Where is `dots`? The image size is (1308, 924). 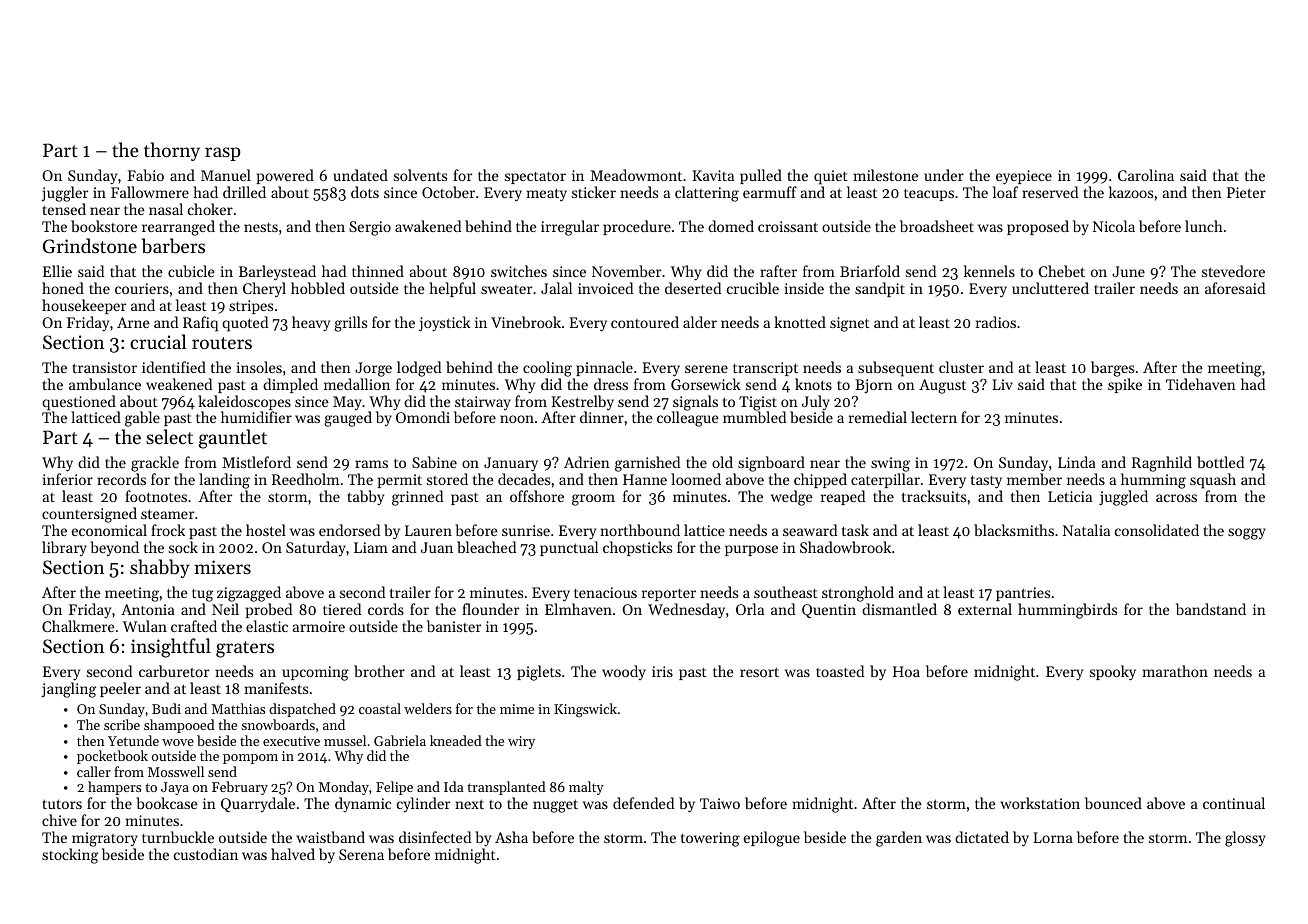
dots is located at coordinates (365, 192).
